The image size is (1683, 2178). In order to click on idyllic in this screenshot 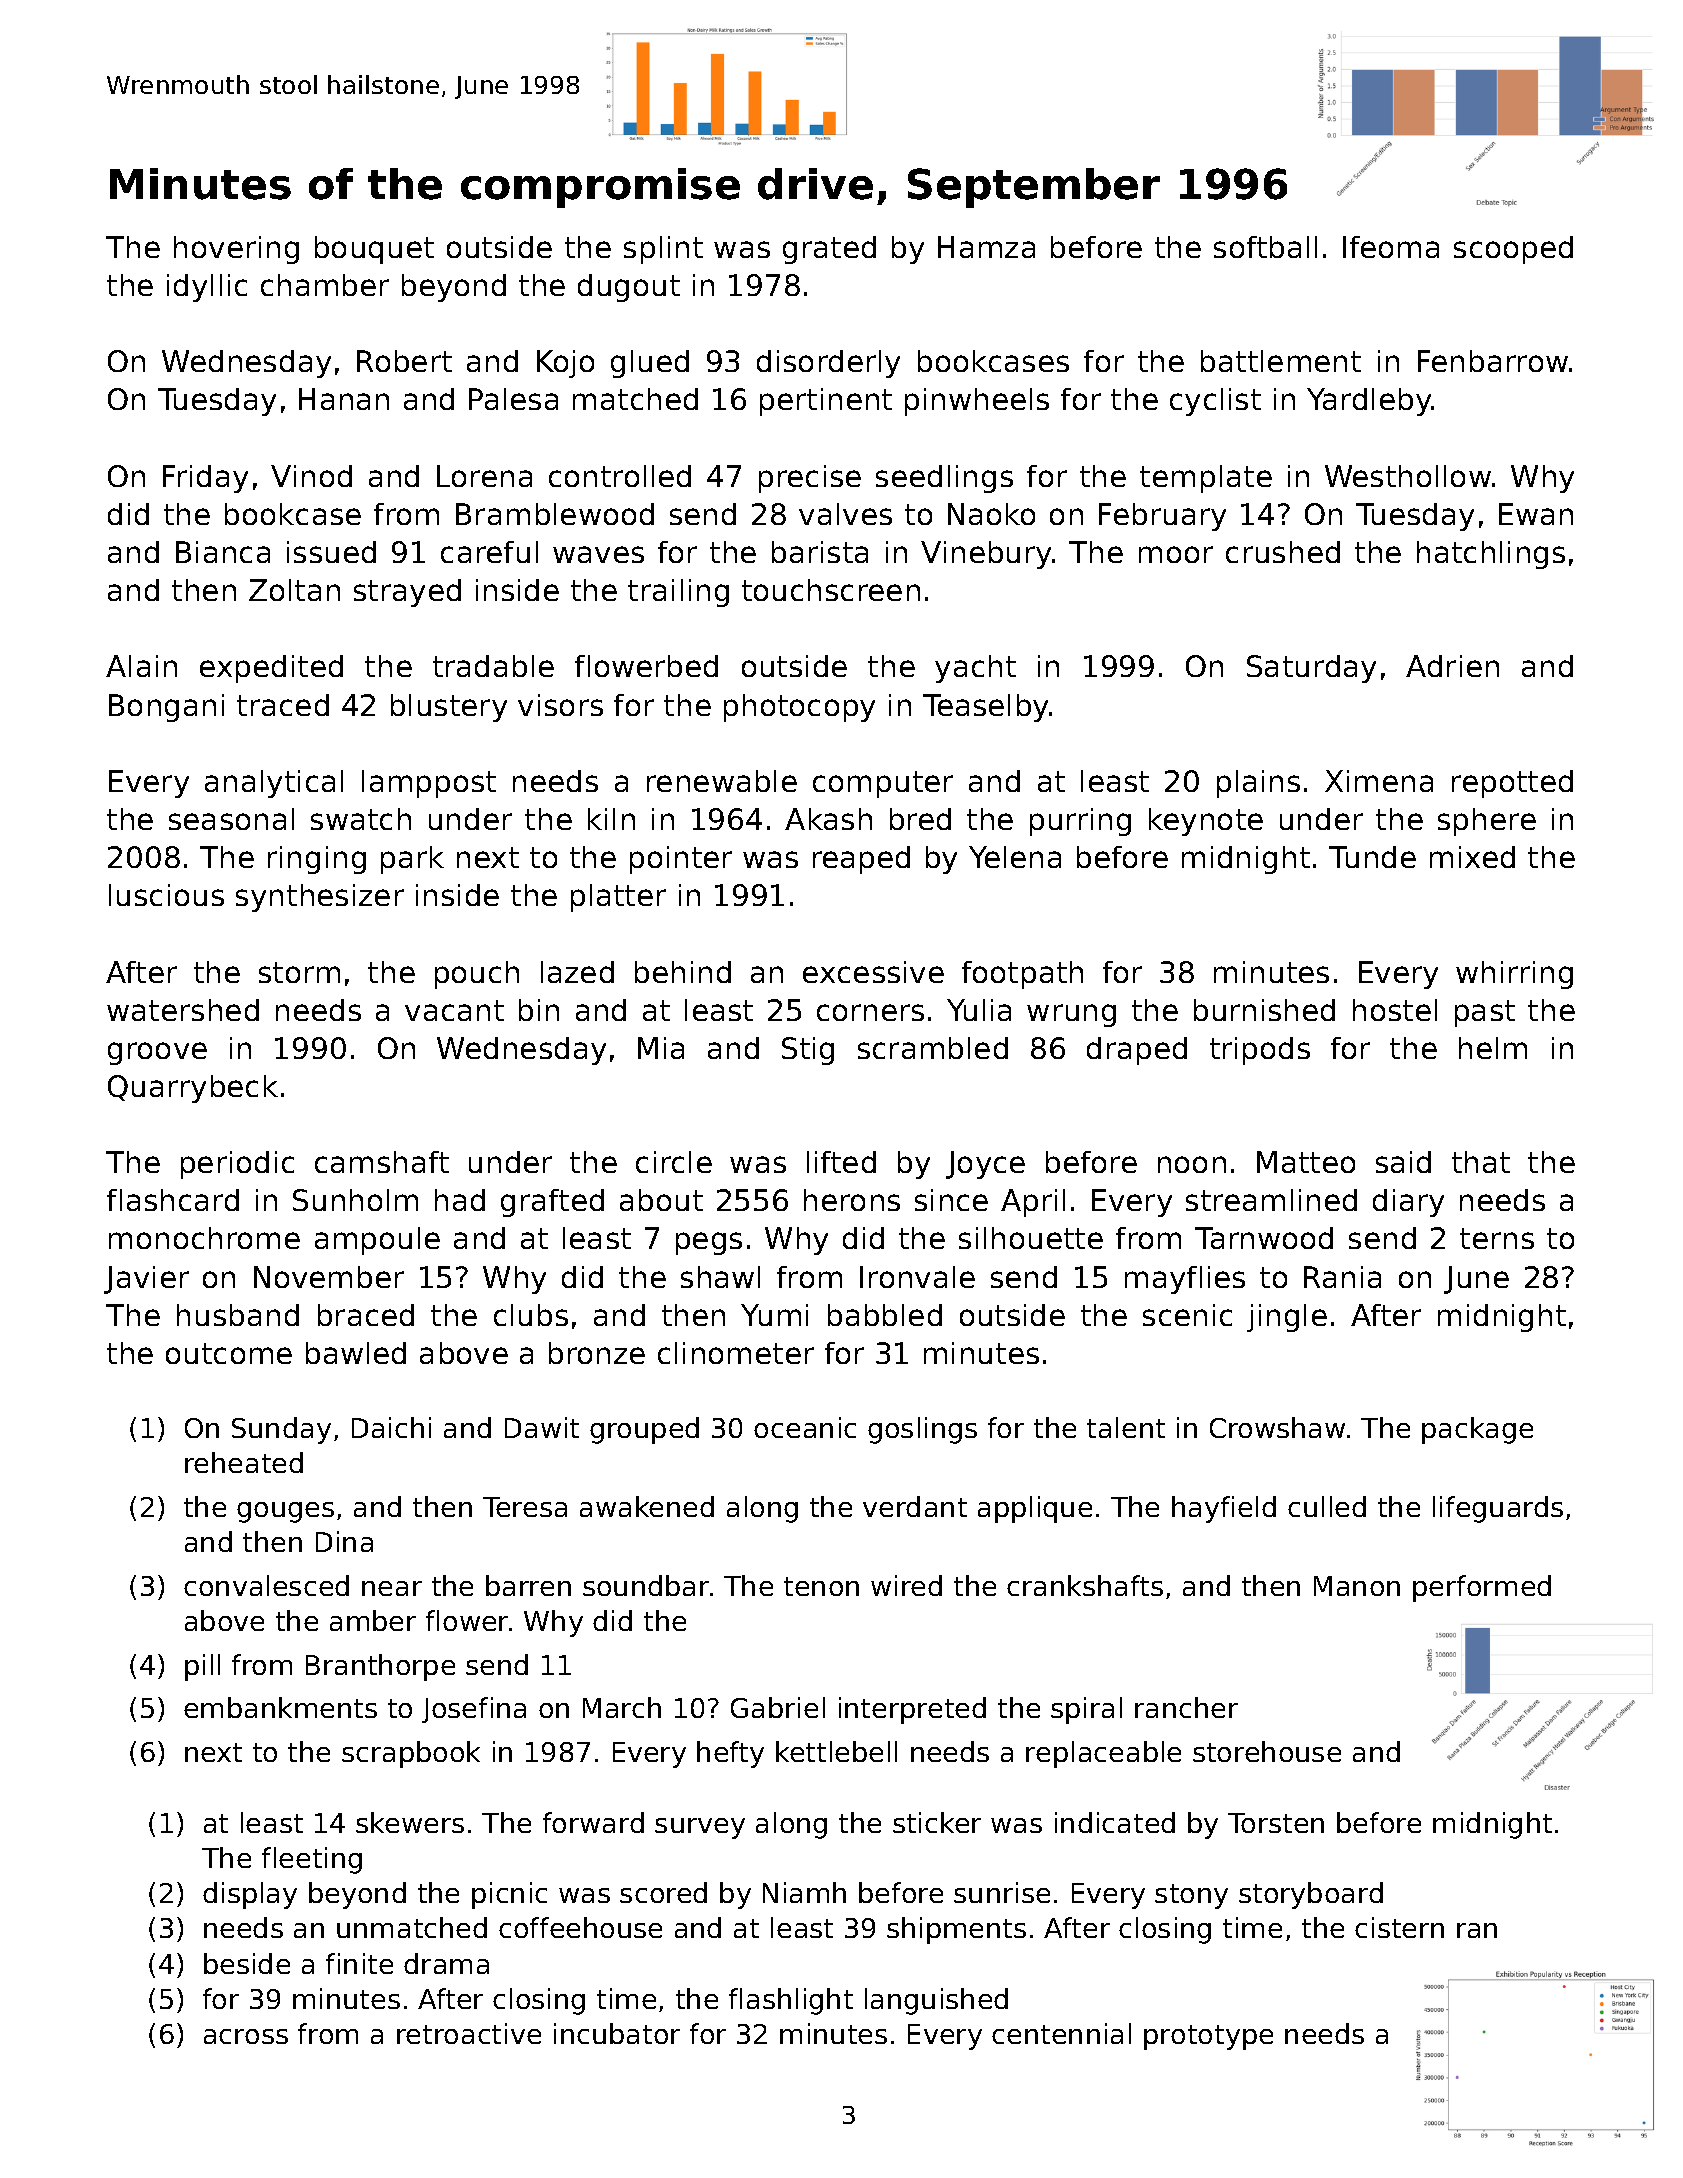, I will do `click(207, 288)`.
